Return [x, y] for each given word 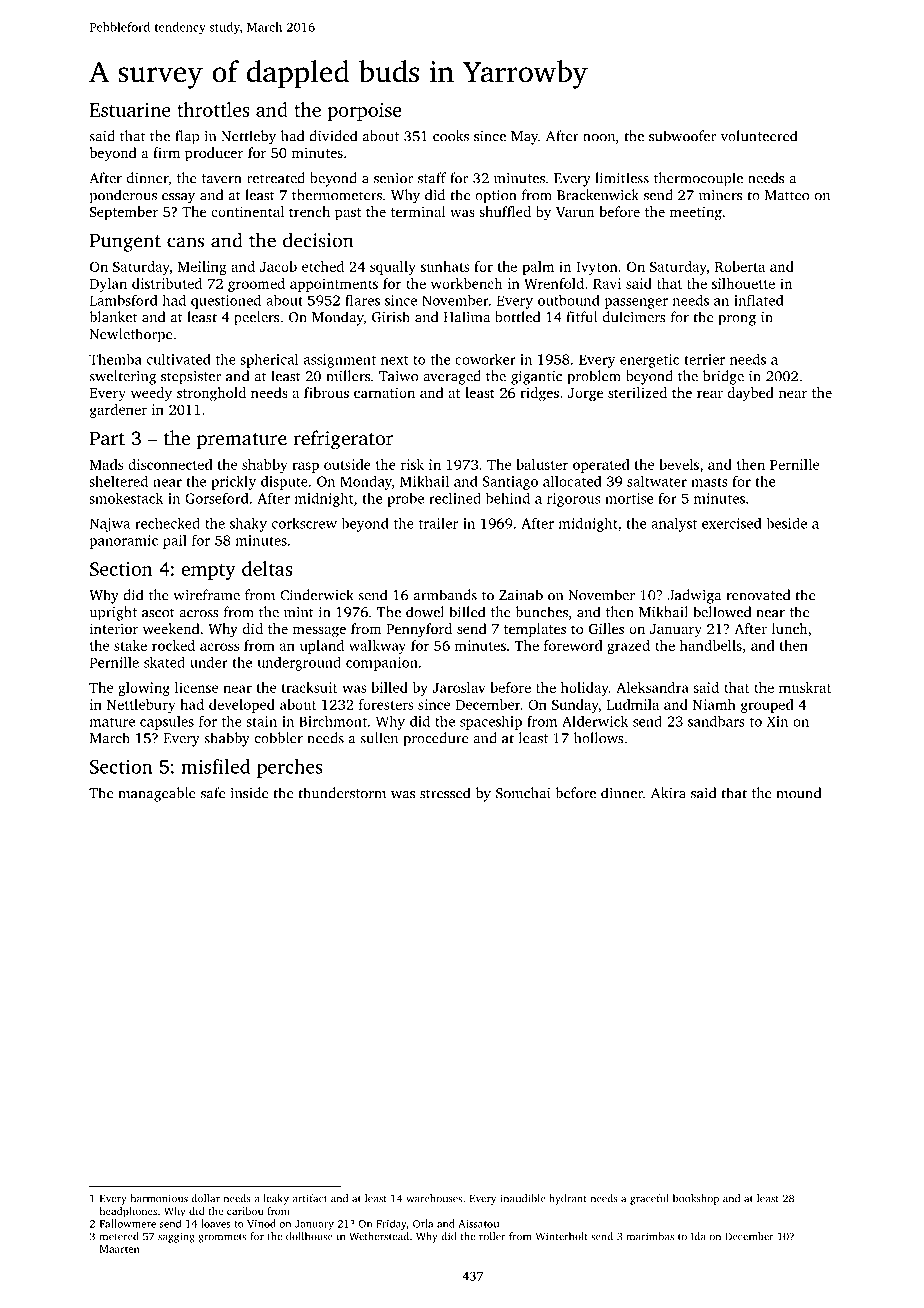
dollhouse [309, 1236]
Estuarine [130, 110]
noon [599, 138]
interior [114, 628]
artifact [309, 1198]
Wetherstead [379, 1236]
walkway [377, 647]
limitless [622, 178]
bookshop [696, 1199]
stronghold [211, 394]
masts [709, 482]
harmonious [159, 1198]
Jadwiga [694, 596]
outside [347, 464]
